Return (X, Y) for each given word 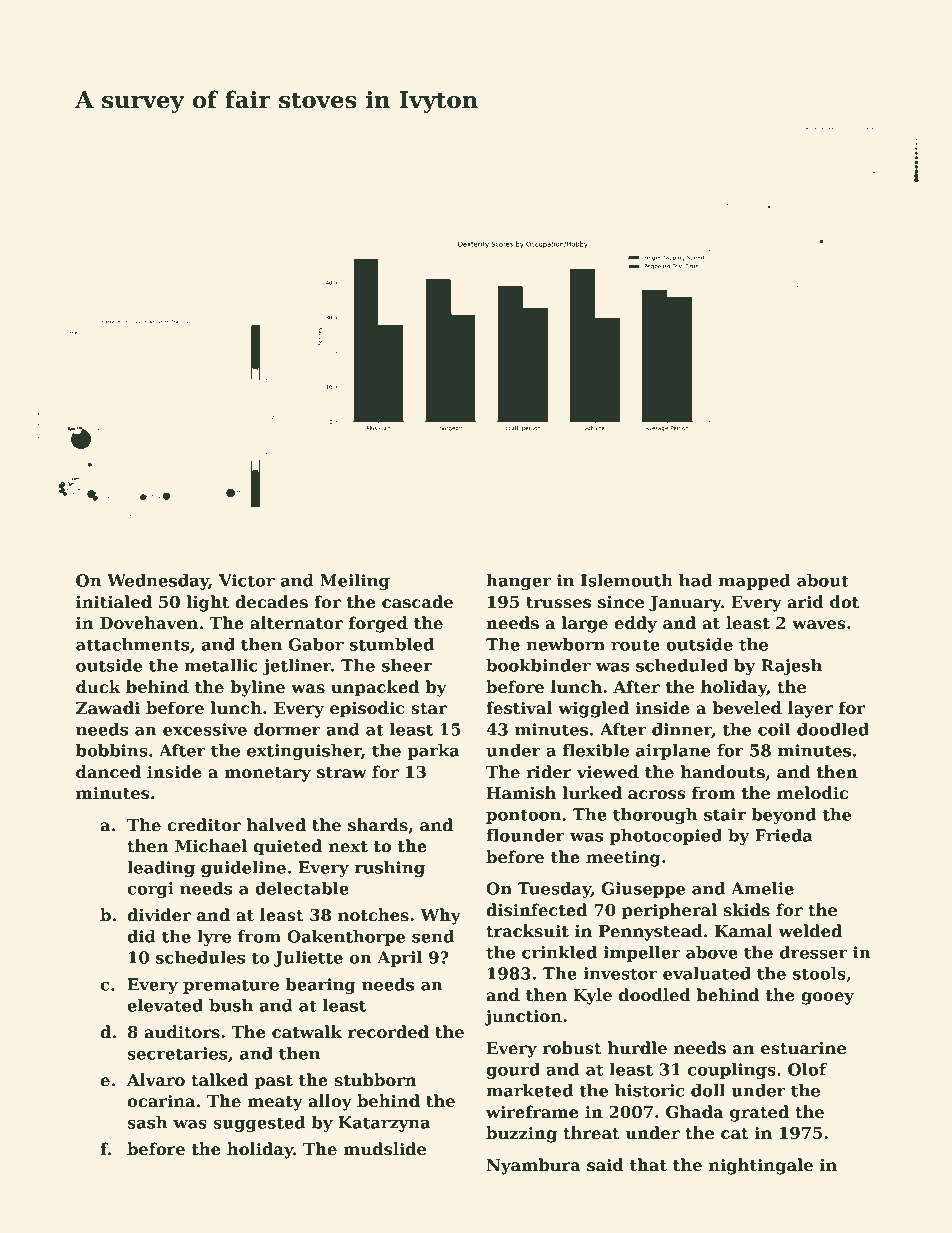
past (273, 1082)
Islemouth (627, 580)
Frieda (784, 835)
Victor (247, 580)
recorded (388, 1032)
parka (433, 752)
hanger (518, 582)
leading (161, 869)
